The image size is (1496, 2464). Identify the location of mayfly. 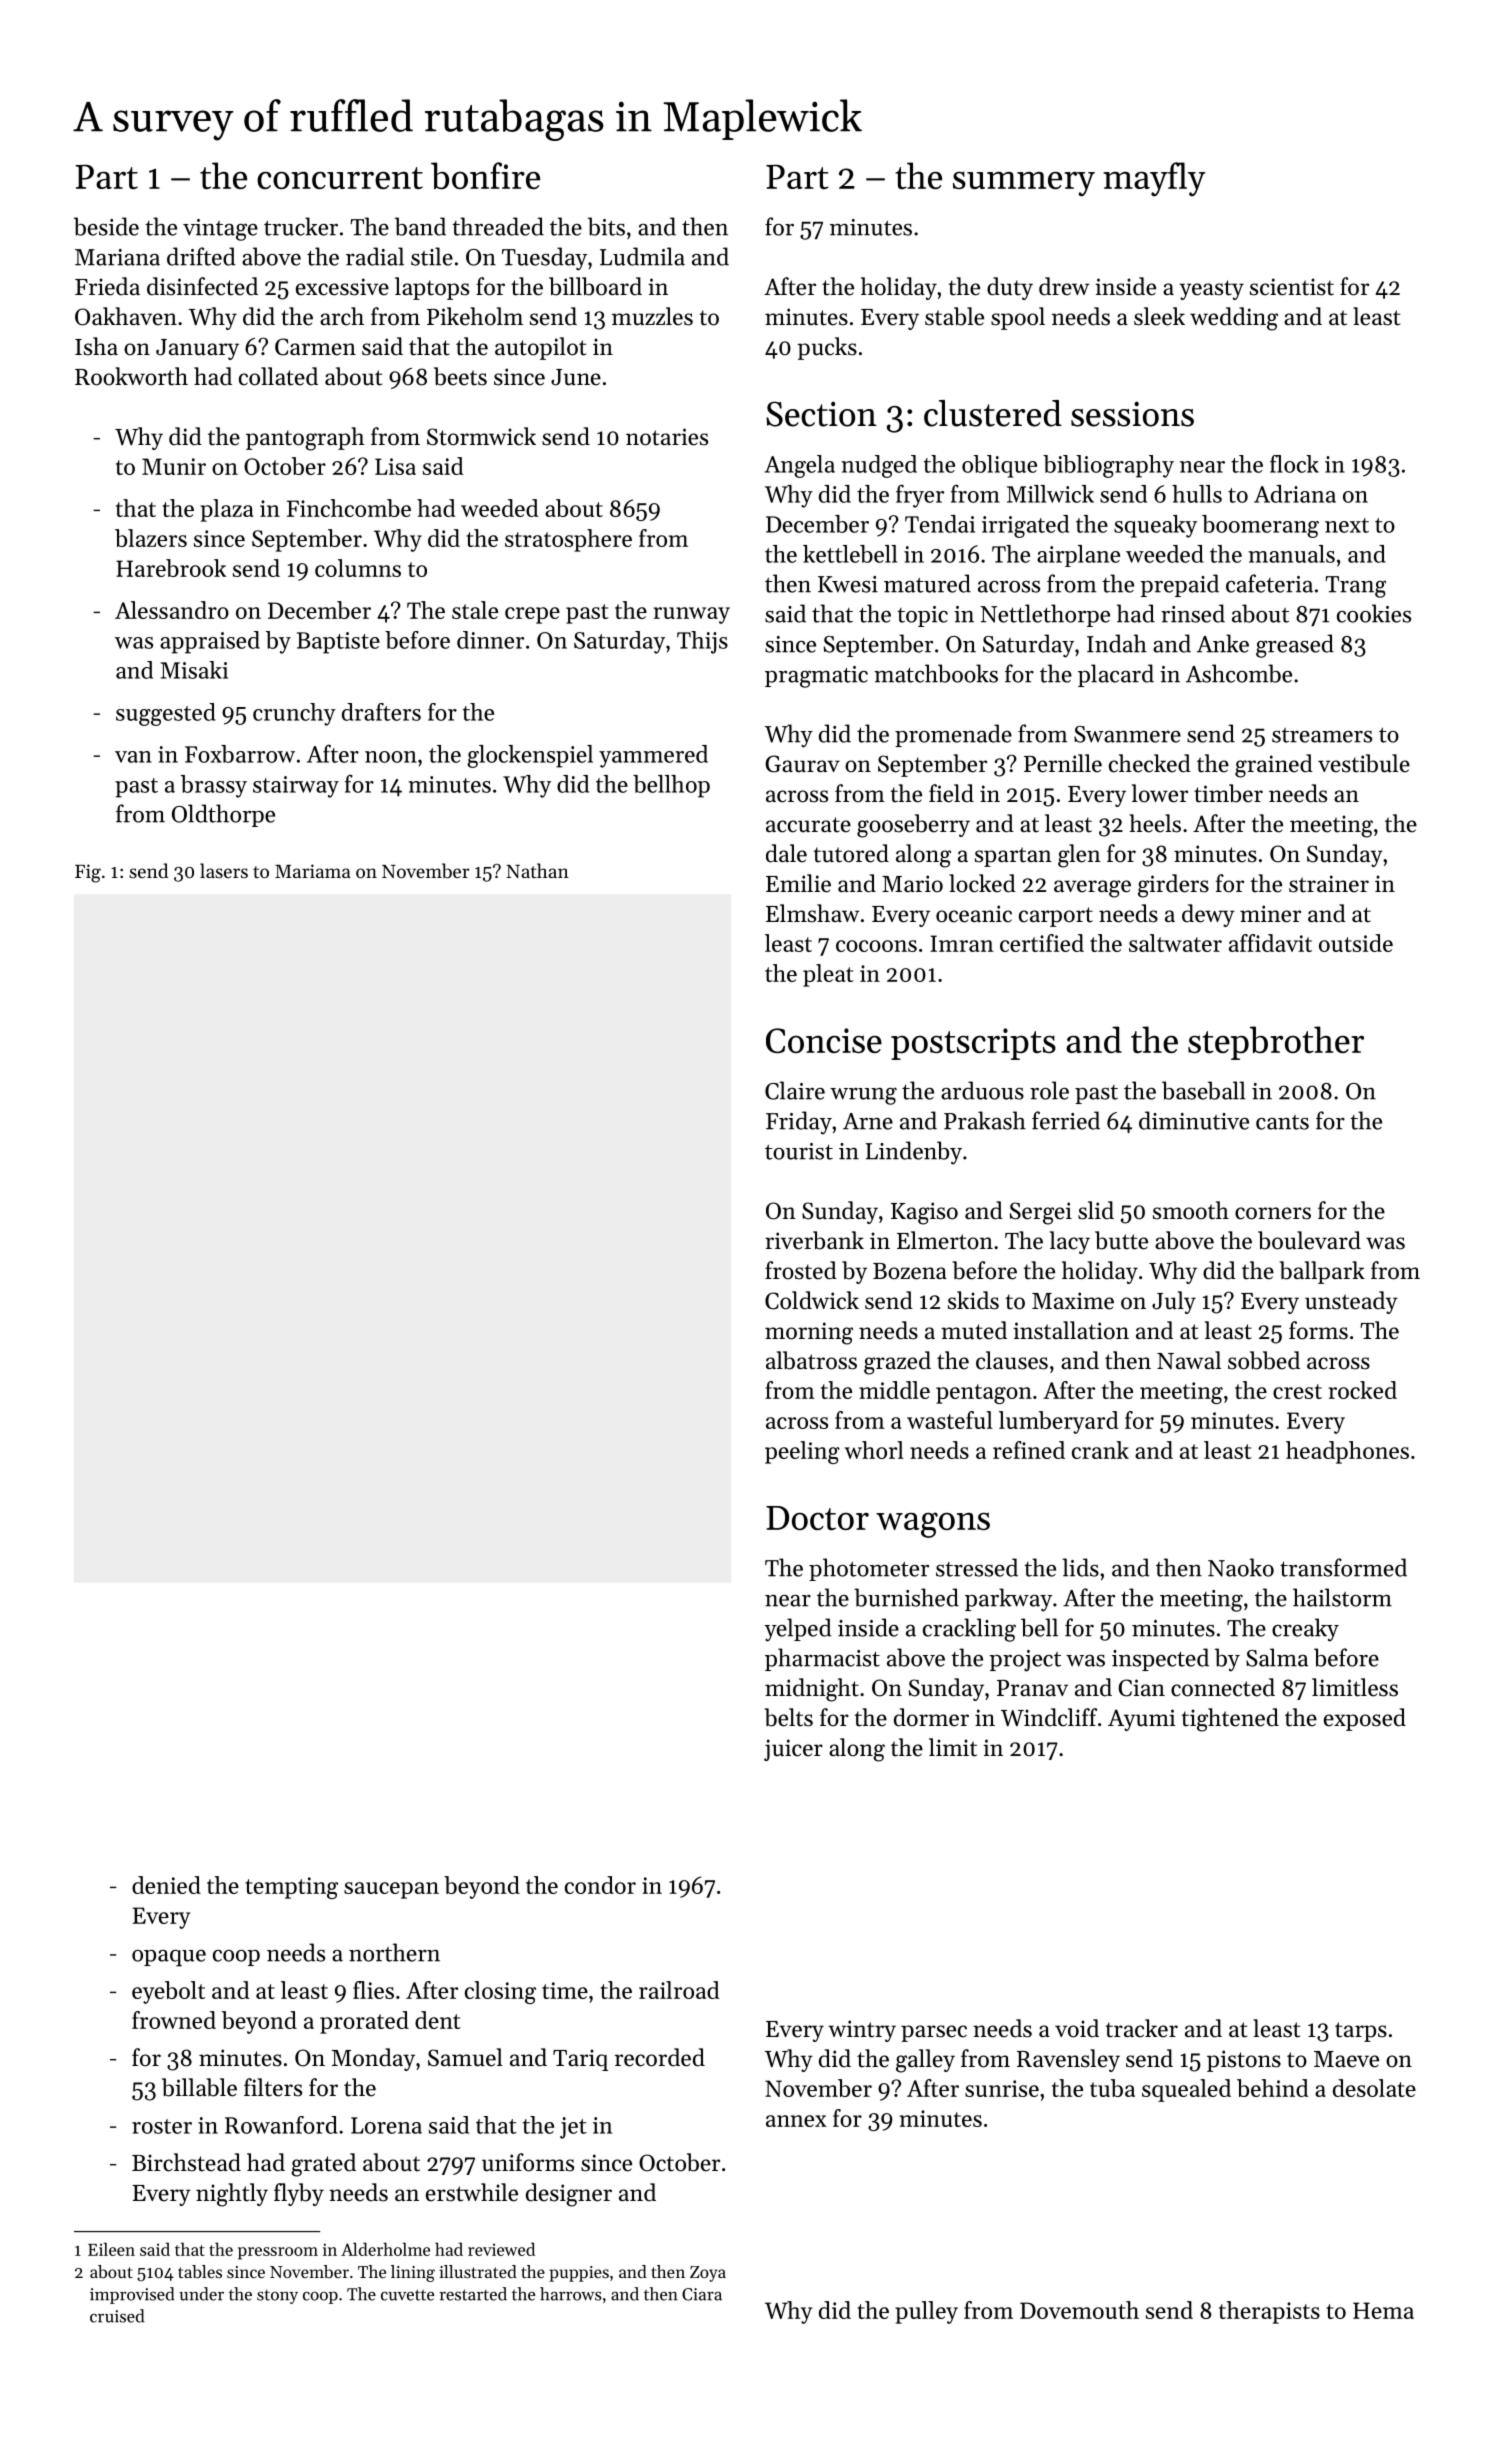
(1154, 179).
